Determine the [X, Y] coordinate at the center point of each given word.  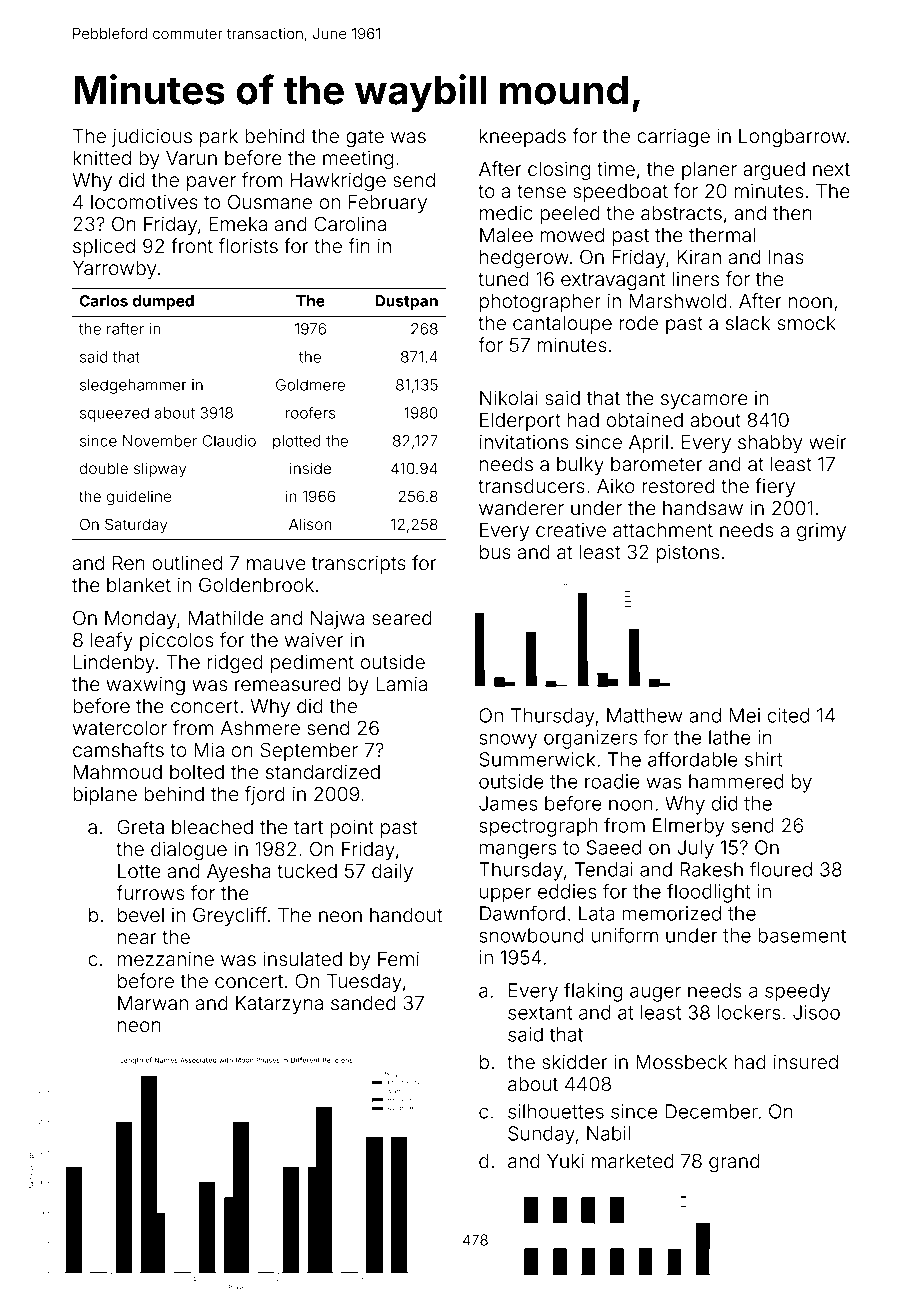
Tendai [604, 869]
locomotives [144, 201]
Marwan [153, 1003]
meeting [358, 159]
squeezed [114, 414]
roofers [311, 412]
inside [310, 468]
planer [709, 171]
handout [406, 915]
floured [781, 869]
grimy [821, 532]
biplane [105, 796]
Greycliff [230, 916]
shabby [770, 444]
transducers [531, 486]
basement [802, 935]
